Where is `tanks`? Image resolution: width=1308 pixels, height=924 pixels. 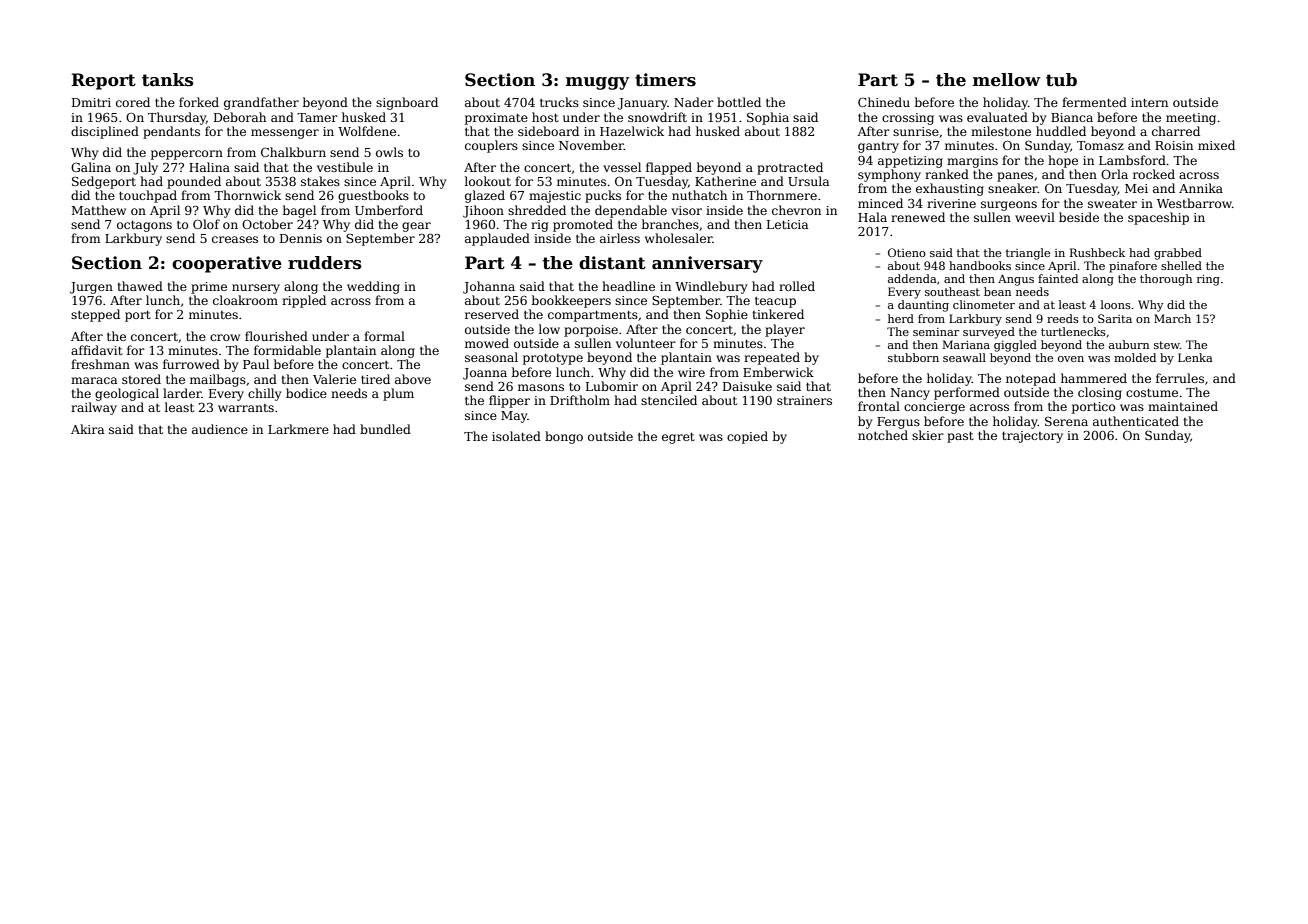
tanks is located at coordinates (168, 80).
